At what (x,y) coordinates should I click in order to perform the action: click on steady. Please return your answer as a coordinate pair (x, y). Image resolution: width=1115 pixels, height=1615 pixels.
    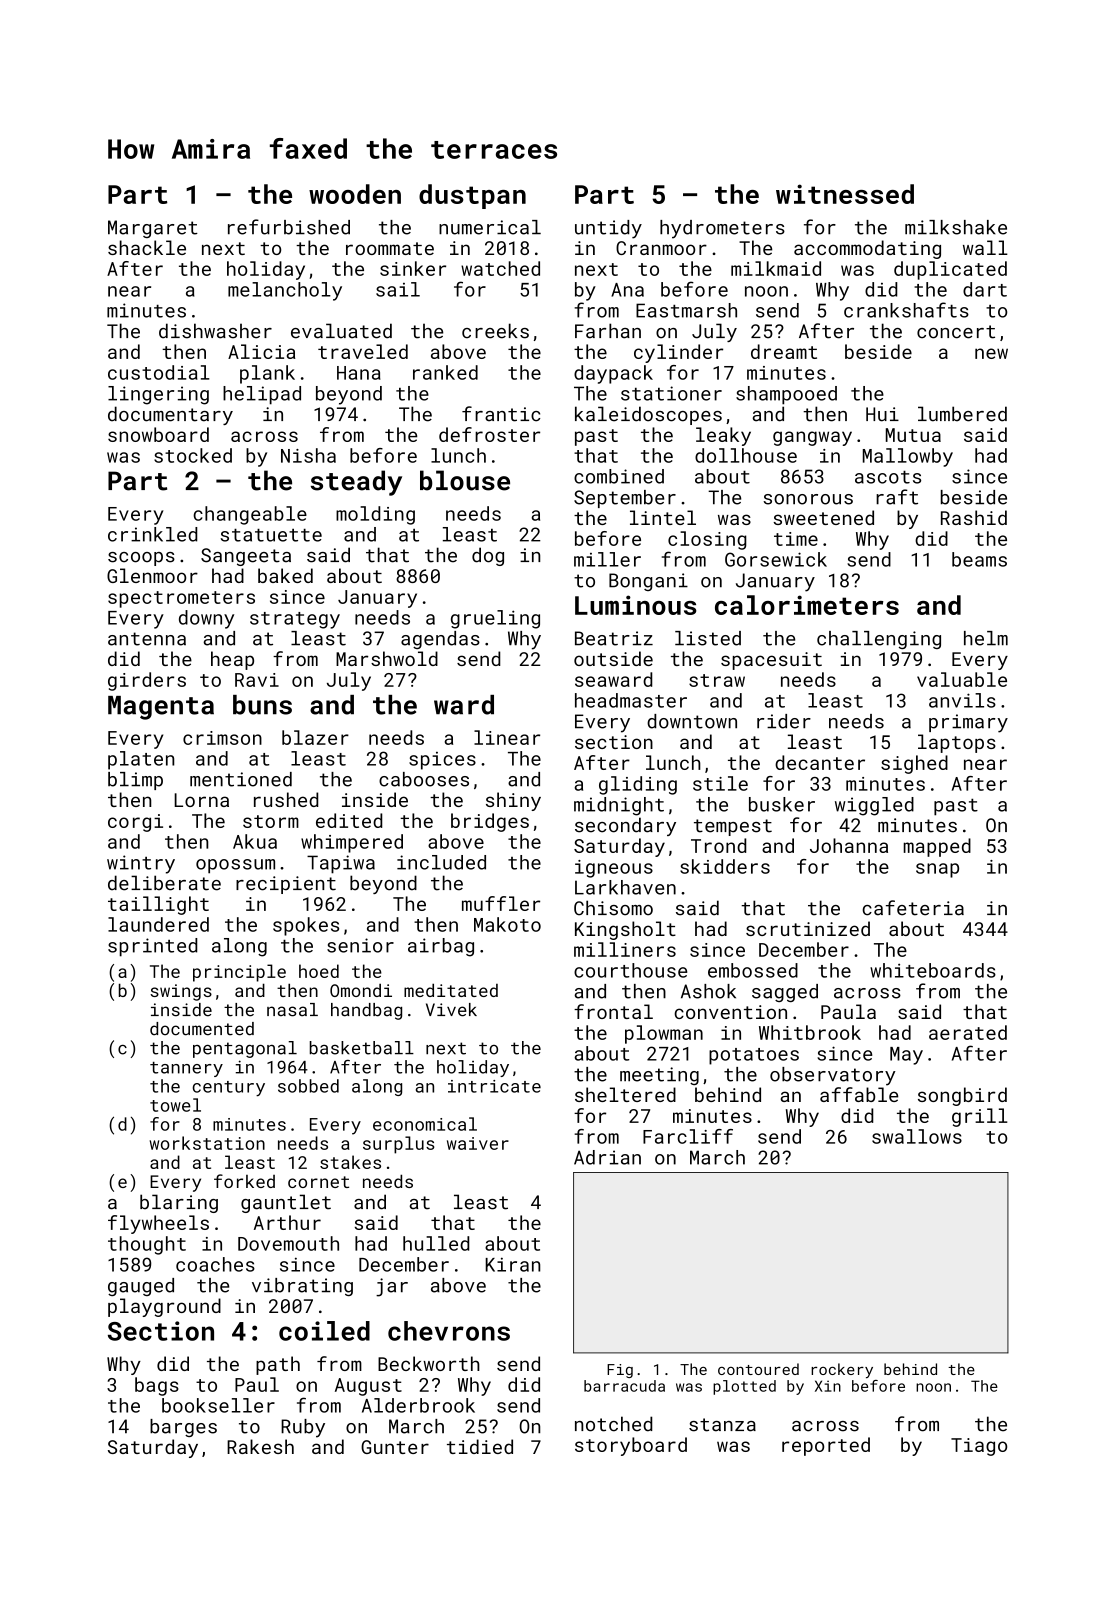
    Looking at the image, I should click on (356, 483).
